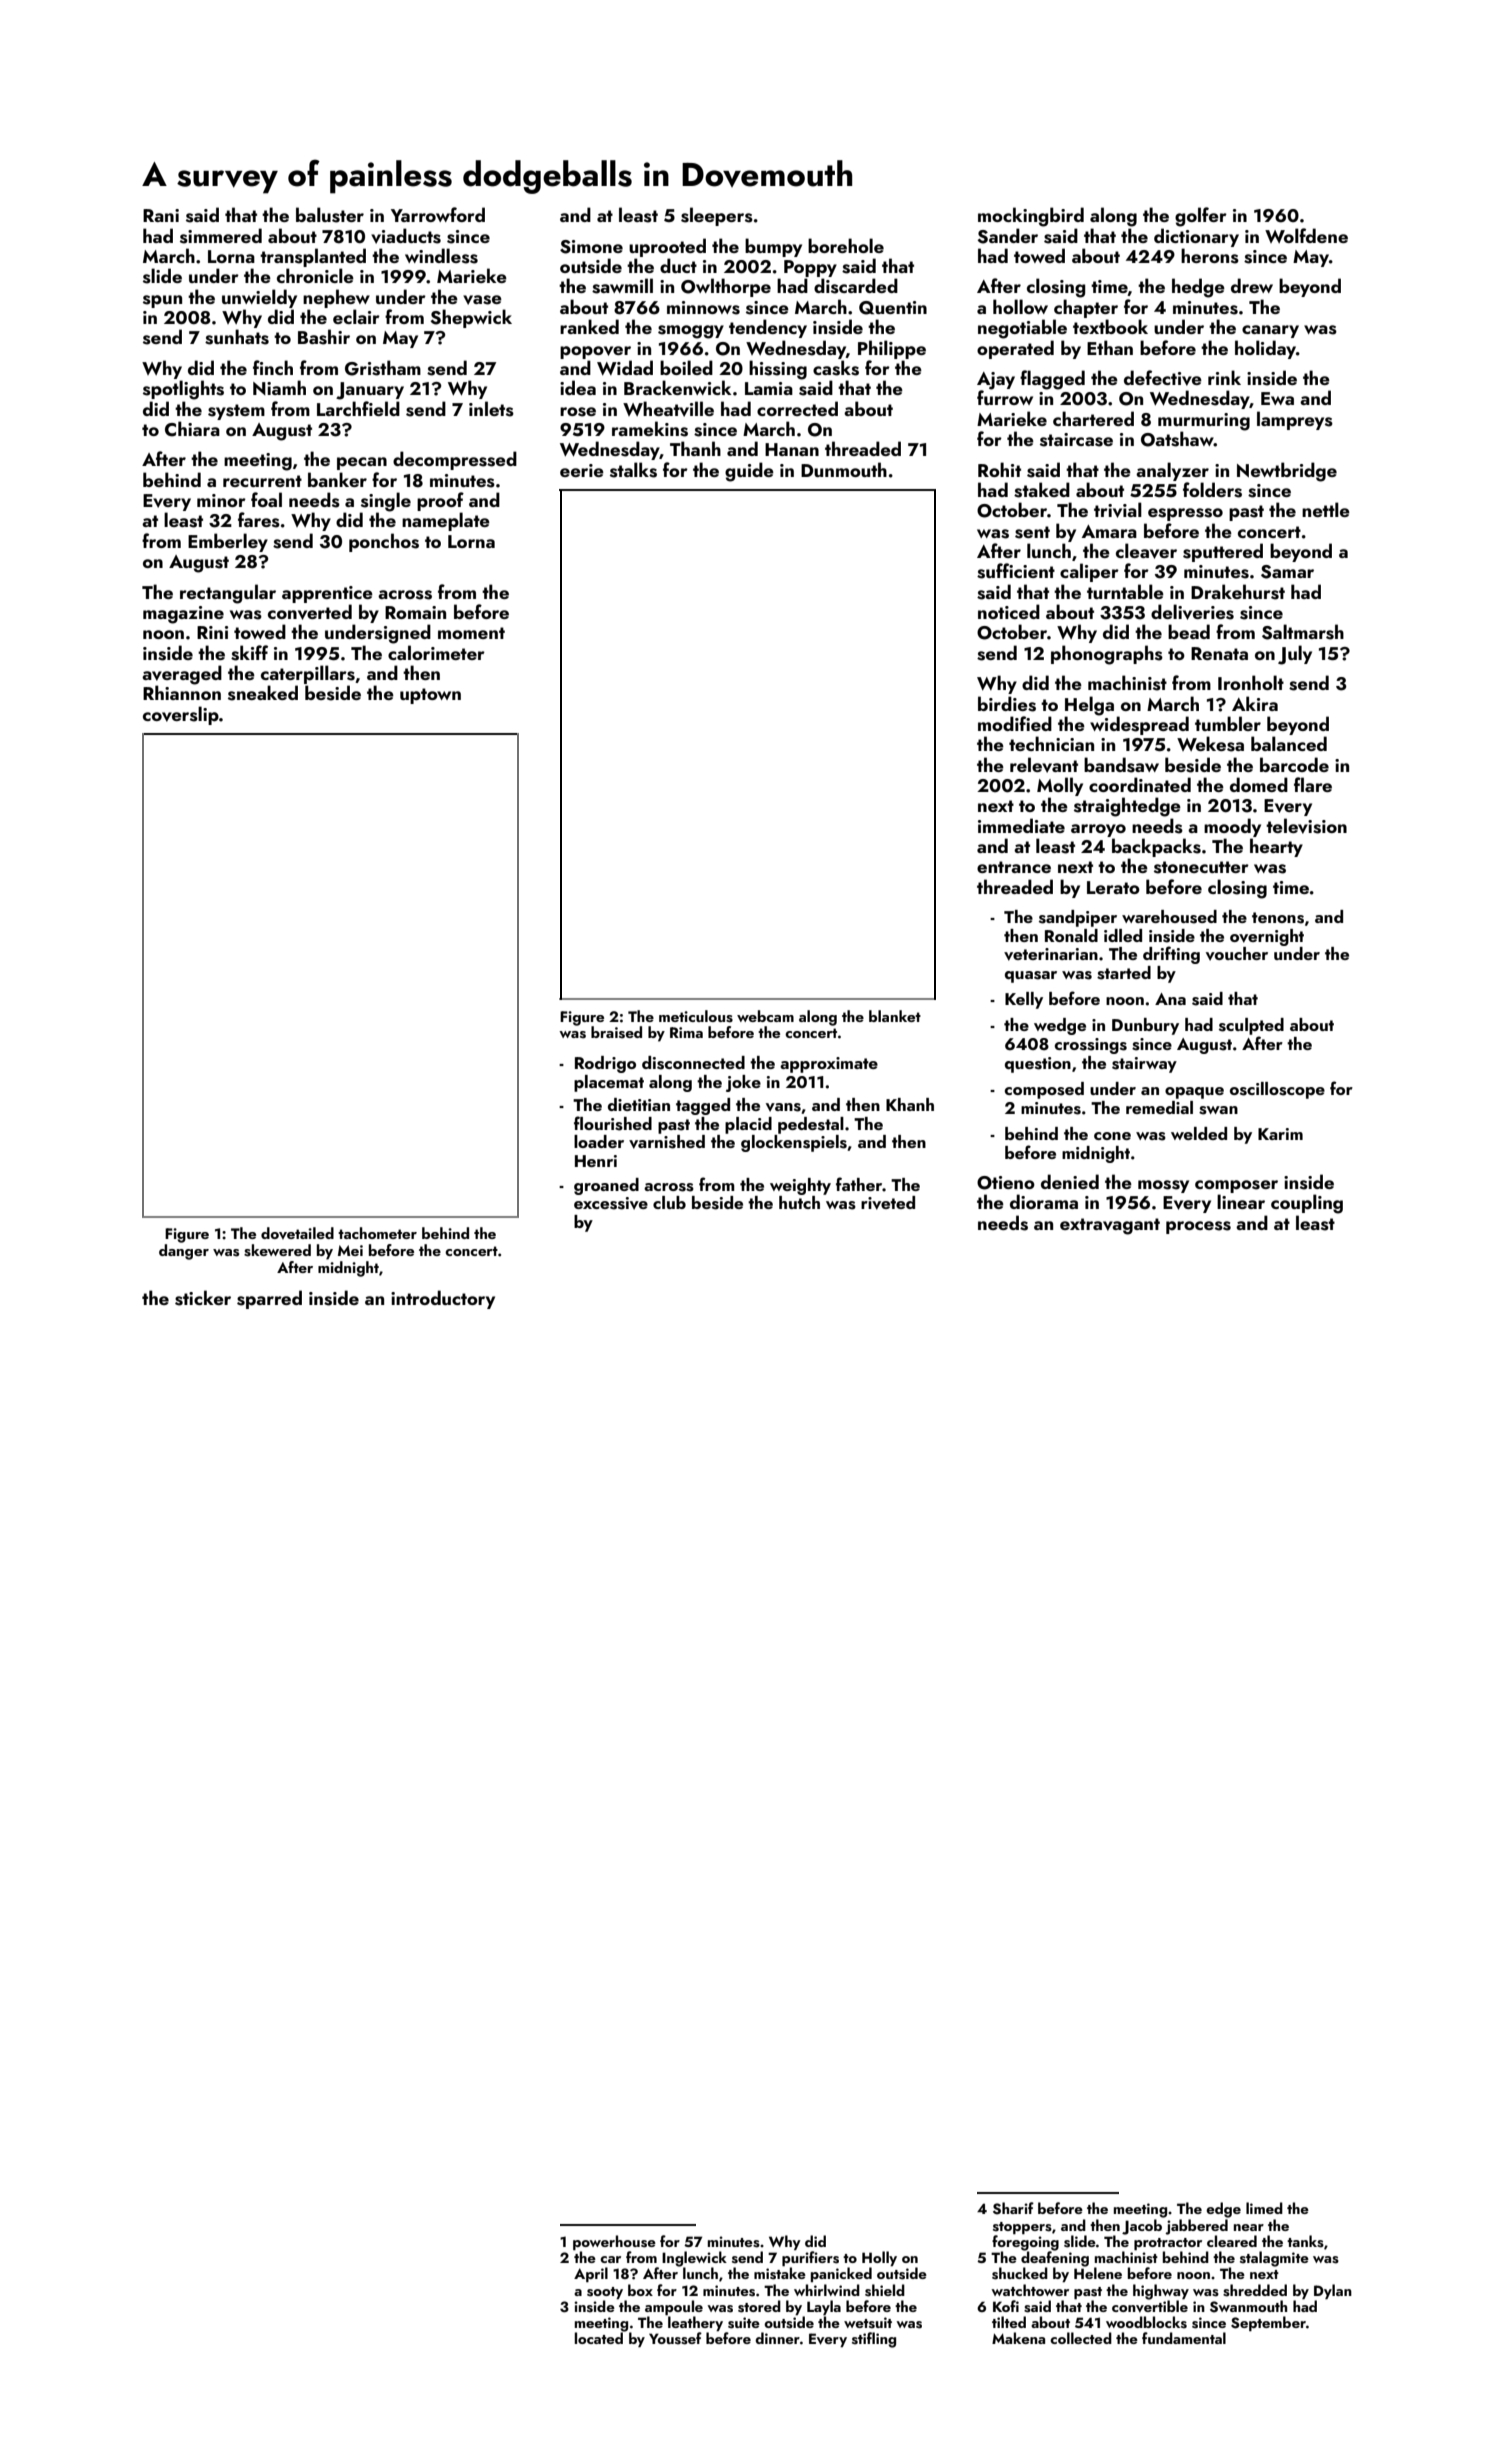 The width and height of the document is (1496, 2464). Describe the element at coordinates (269, 1299) in the document. I see `sparred` at that location.
